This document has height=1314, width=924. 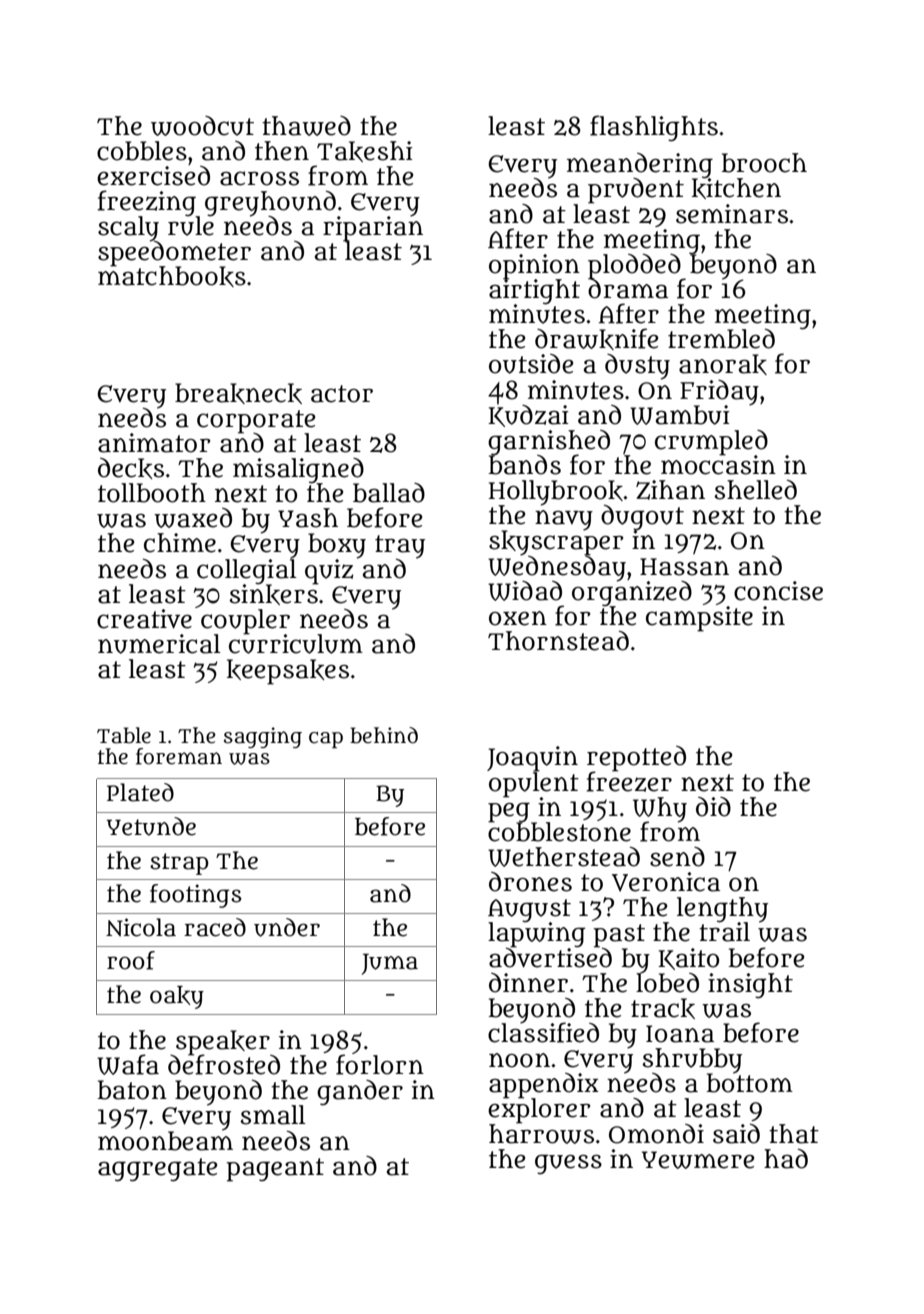 I want to click on numerical, so click(x=159, y=644).
